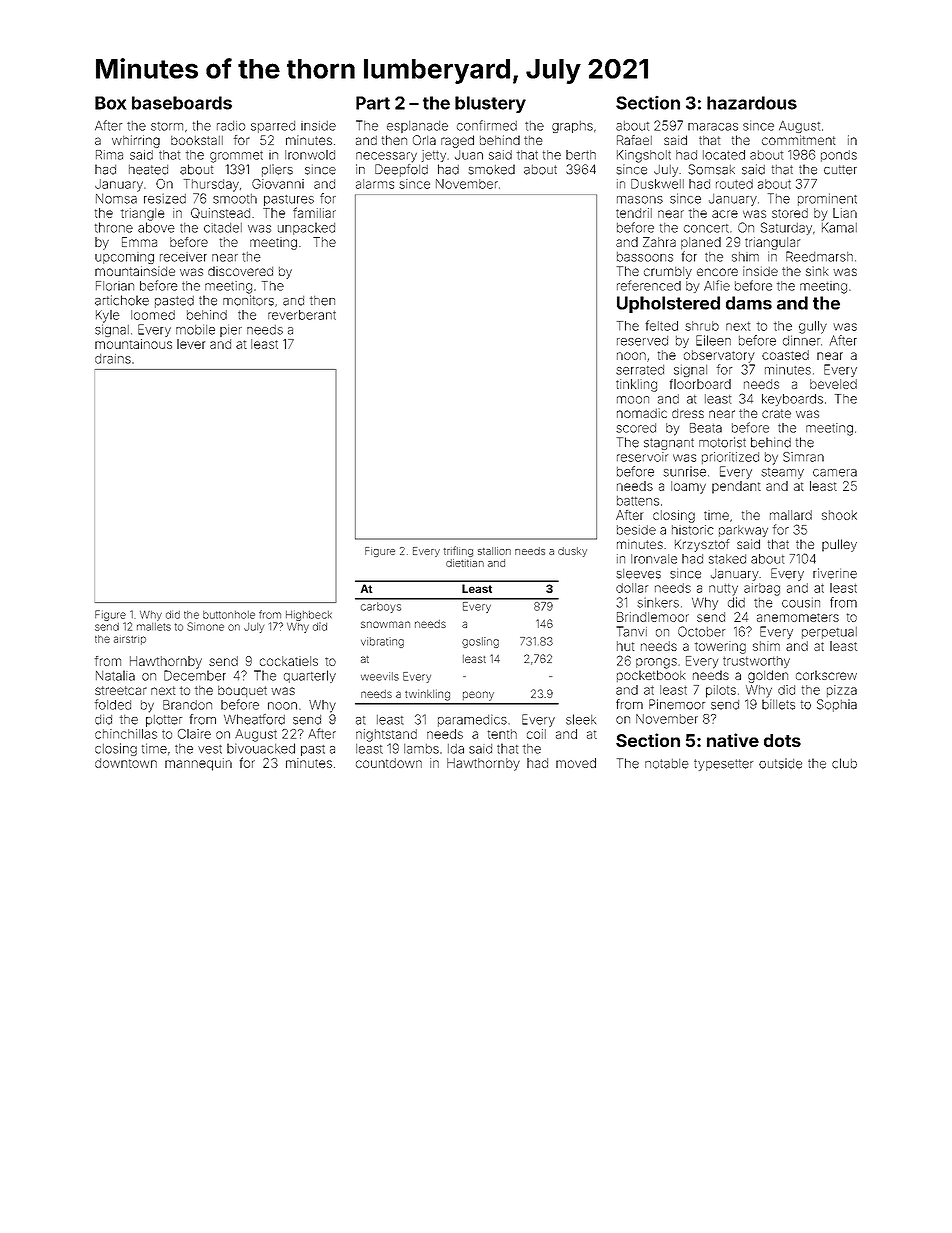 Image resolution: width=952 pixels, height=1233 pixels. What do you see at coordinates (114, 227) in the screenshot?
I see `throne` at bounding box center [114, 227].
